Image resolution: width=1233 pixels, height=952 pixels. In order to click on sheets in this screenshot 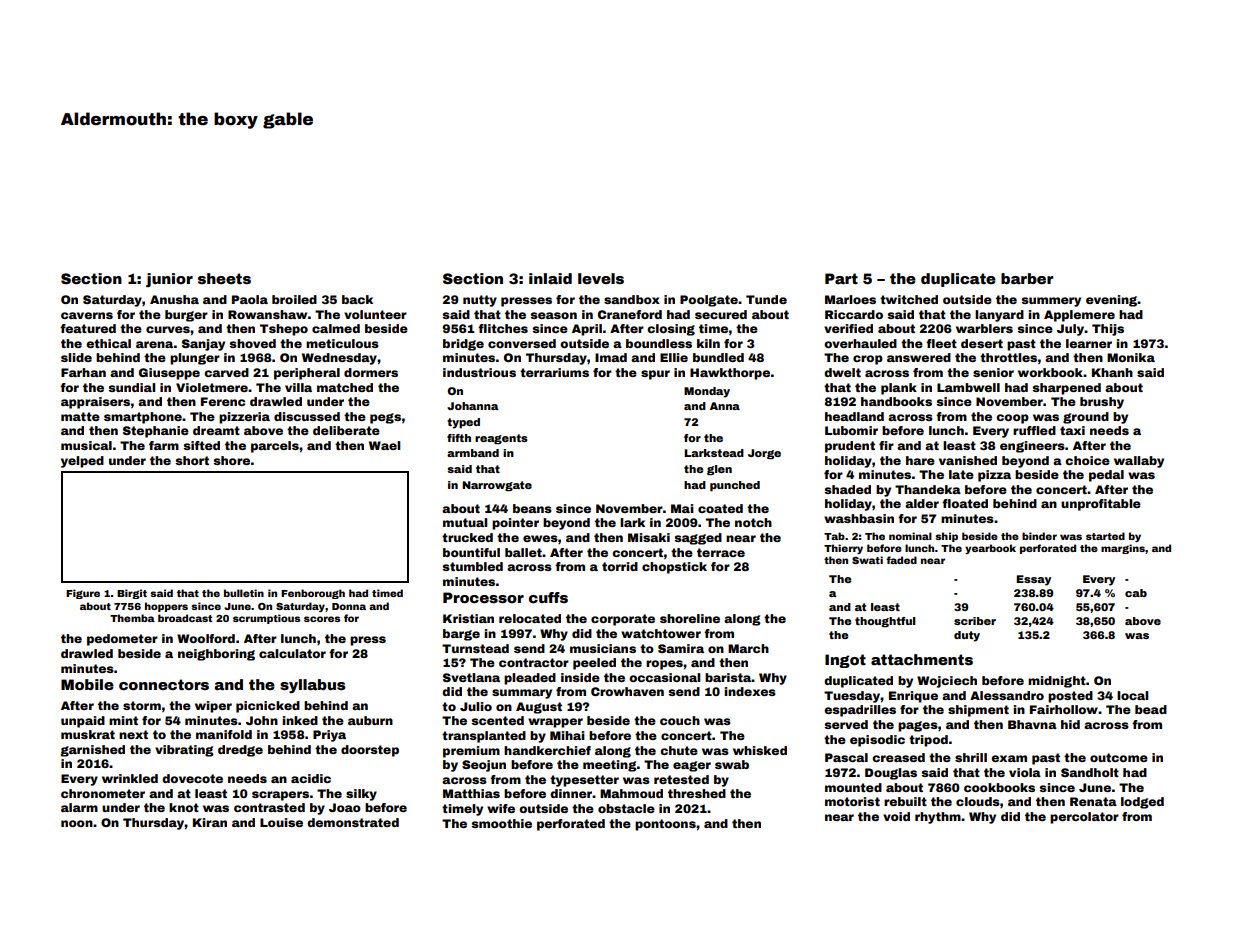, I will do `click(224, 278)`.
